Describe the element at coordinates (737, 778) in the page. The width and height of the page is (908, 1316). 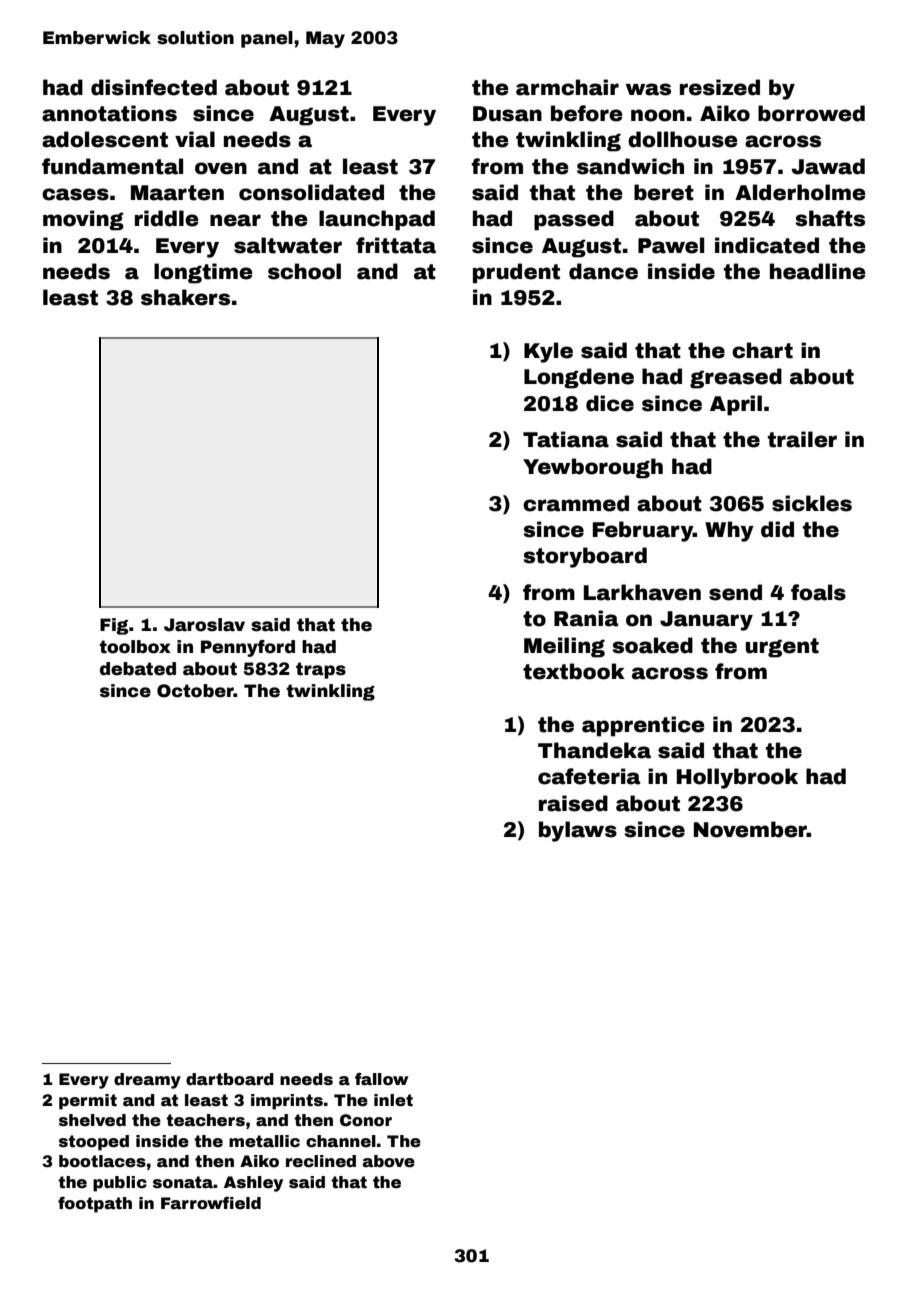
I see `Hollybrook` at that location.
